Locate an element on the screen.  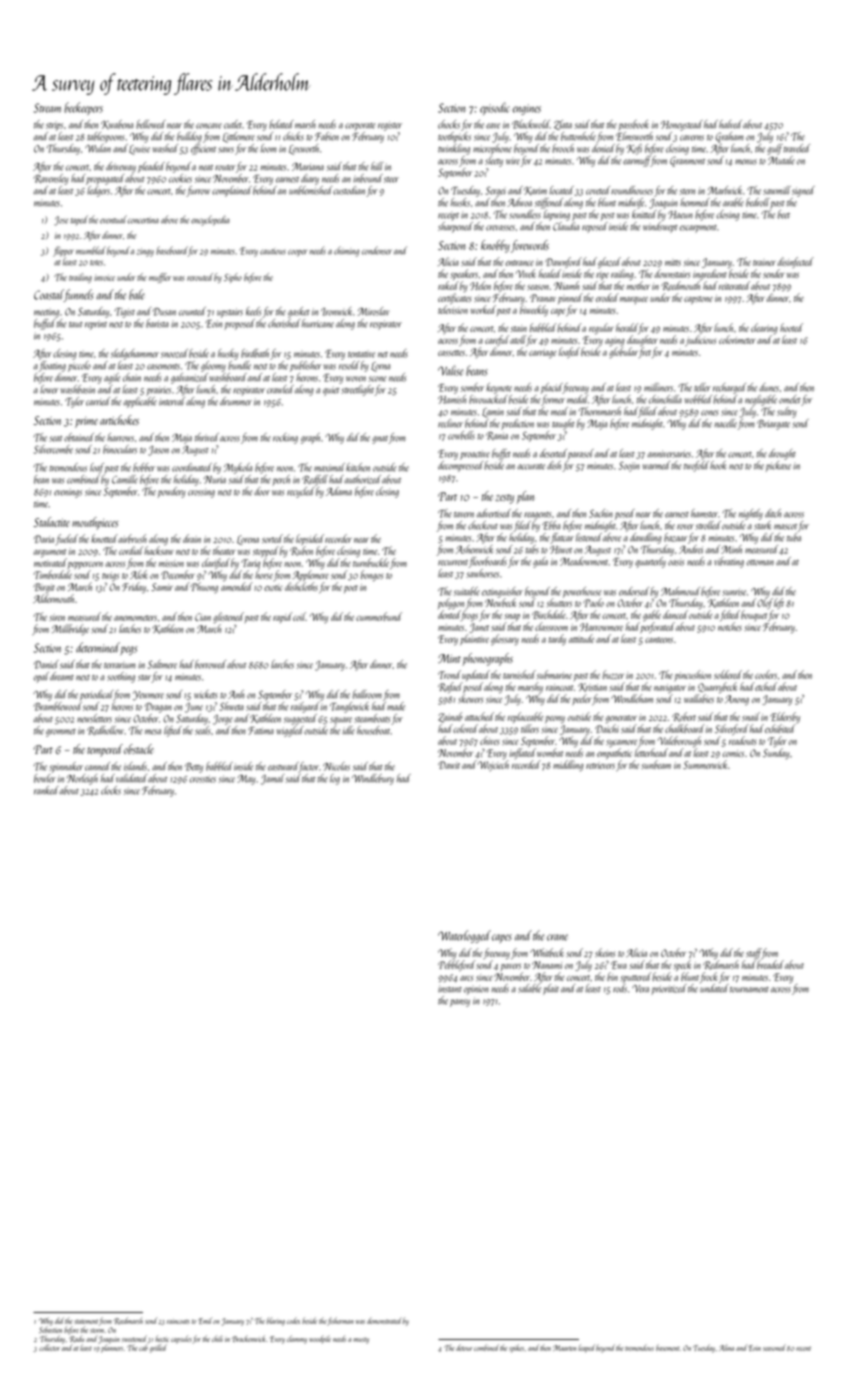
musty is located at coordinates (361, 1341).
